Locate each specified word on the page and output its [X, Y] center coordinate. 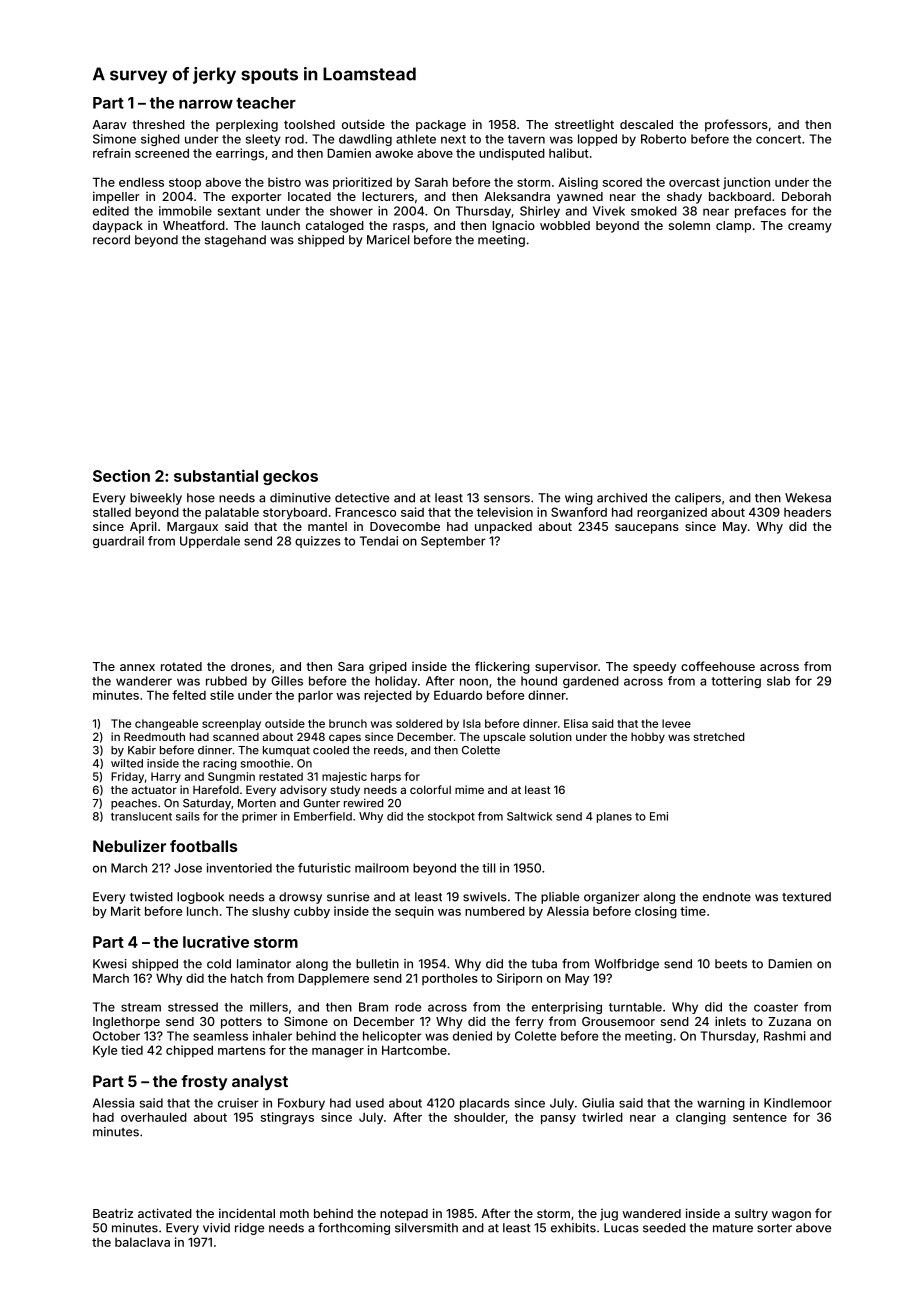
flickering [502, 667]
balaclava [142, 1242]
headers [807, 512]
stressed [193, 1007]
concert [778, 139]
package [441, 126]
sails [188, 816]
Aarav [109, 124]
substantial [216, 475]
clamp [733, 227]
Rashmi [784, 1036]
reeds [389, 750]
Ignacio [513, 227]
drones [251, 666]
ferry [529, 1022]
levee [676, 723]
